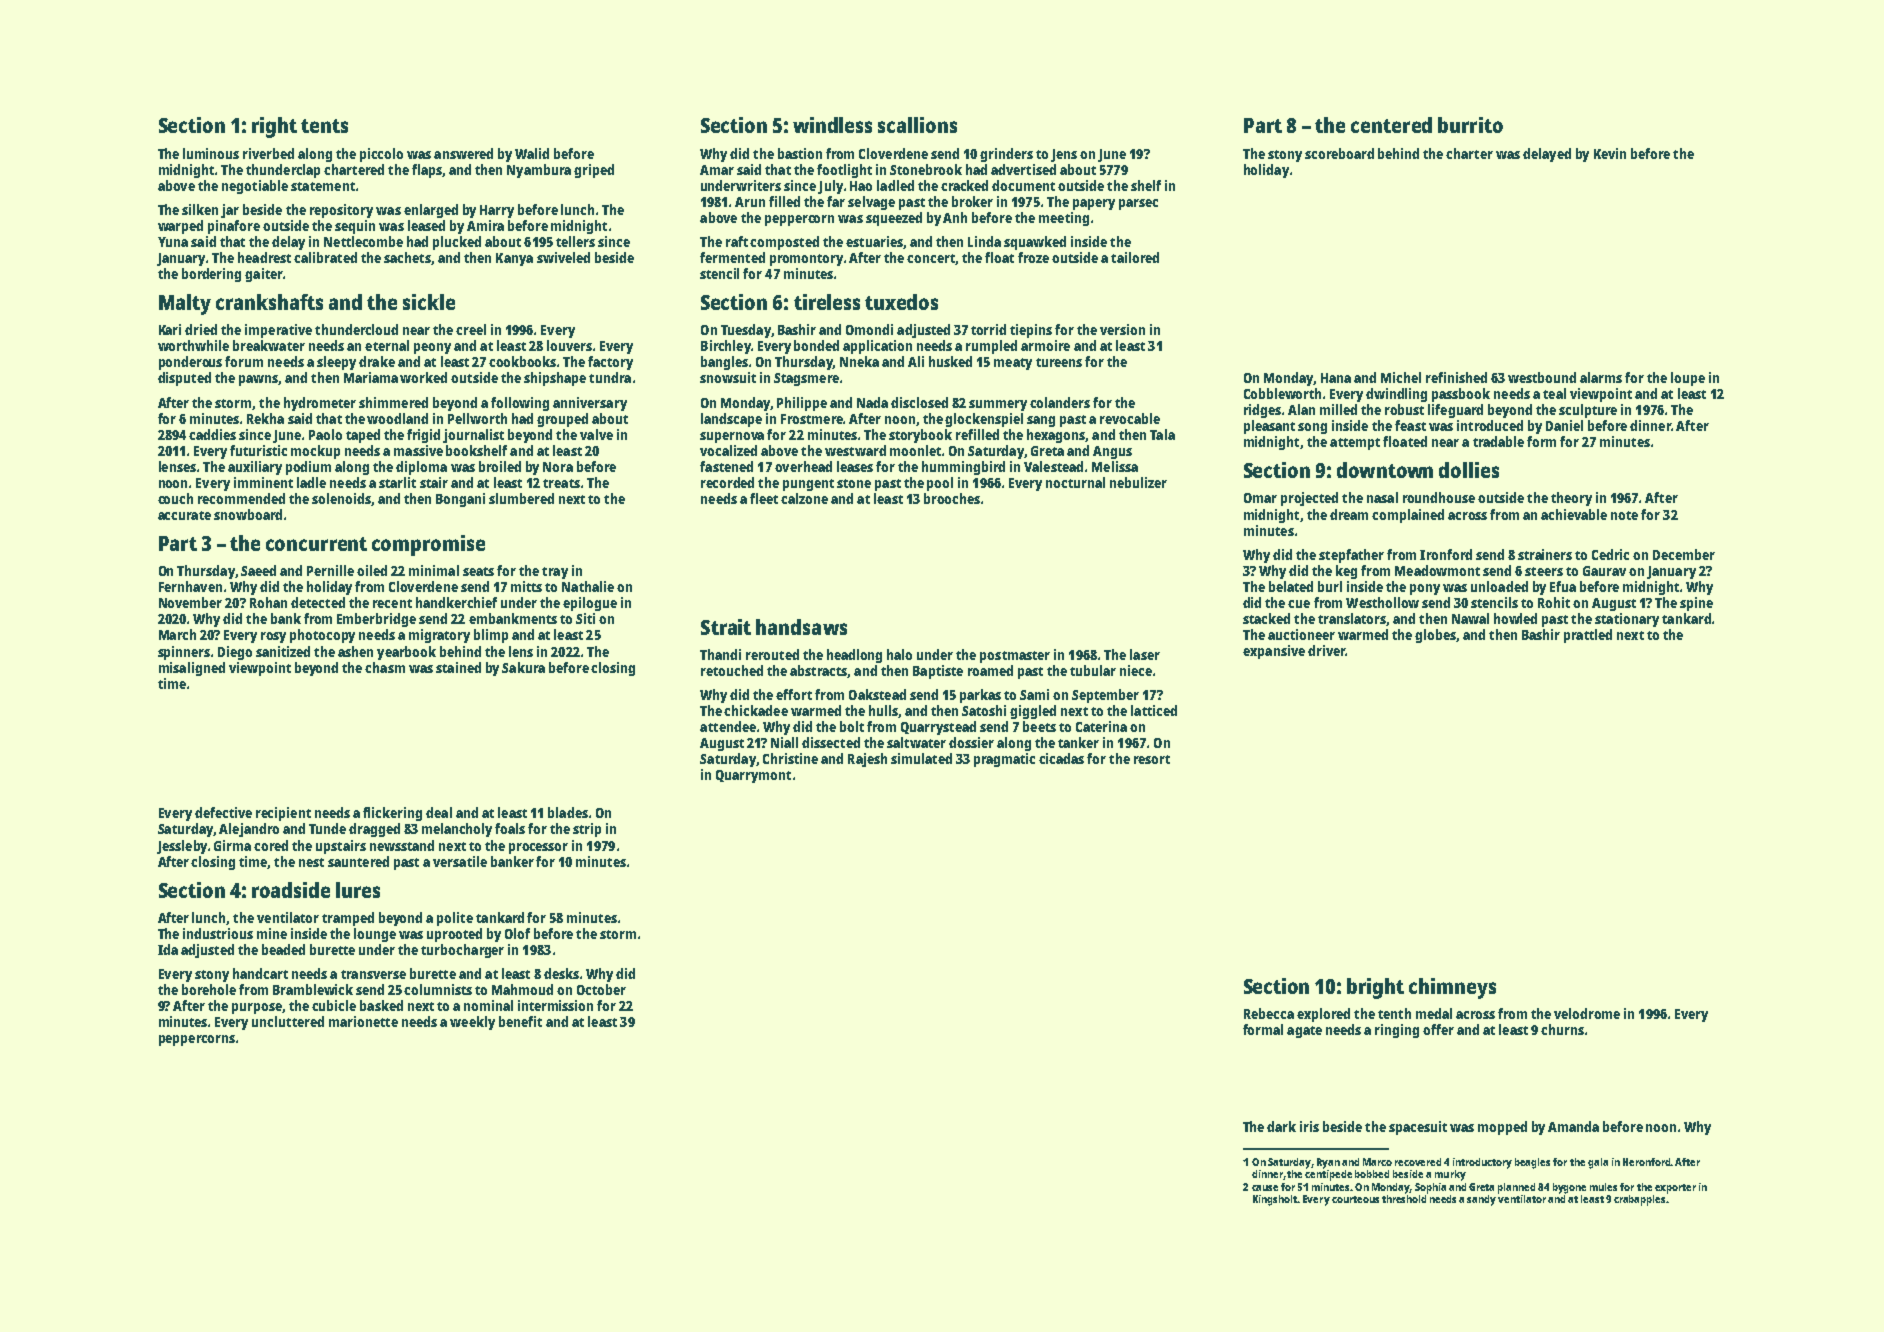 The width and height of the document is (1884, 1332). What do you see at coordinates (1326, 650) in the document?
I see `driver` at bounding box center [1326, 650].
